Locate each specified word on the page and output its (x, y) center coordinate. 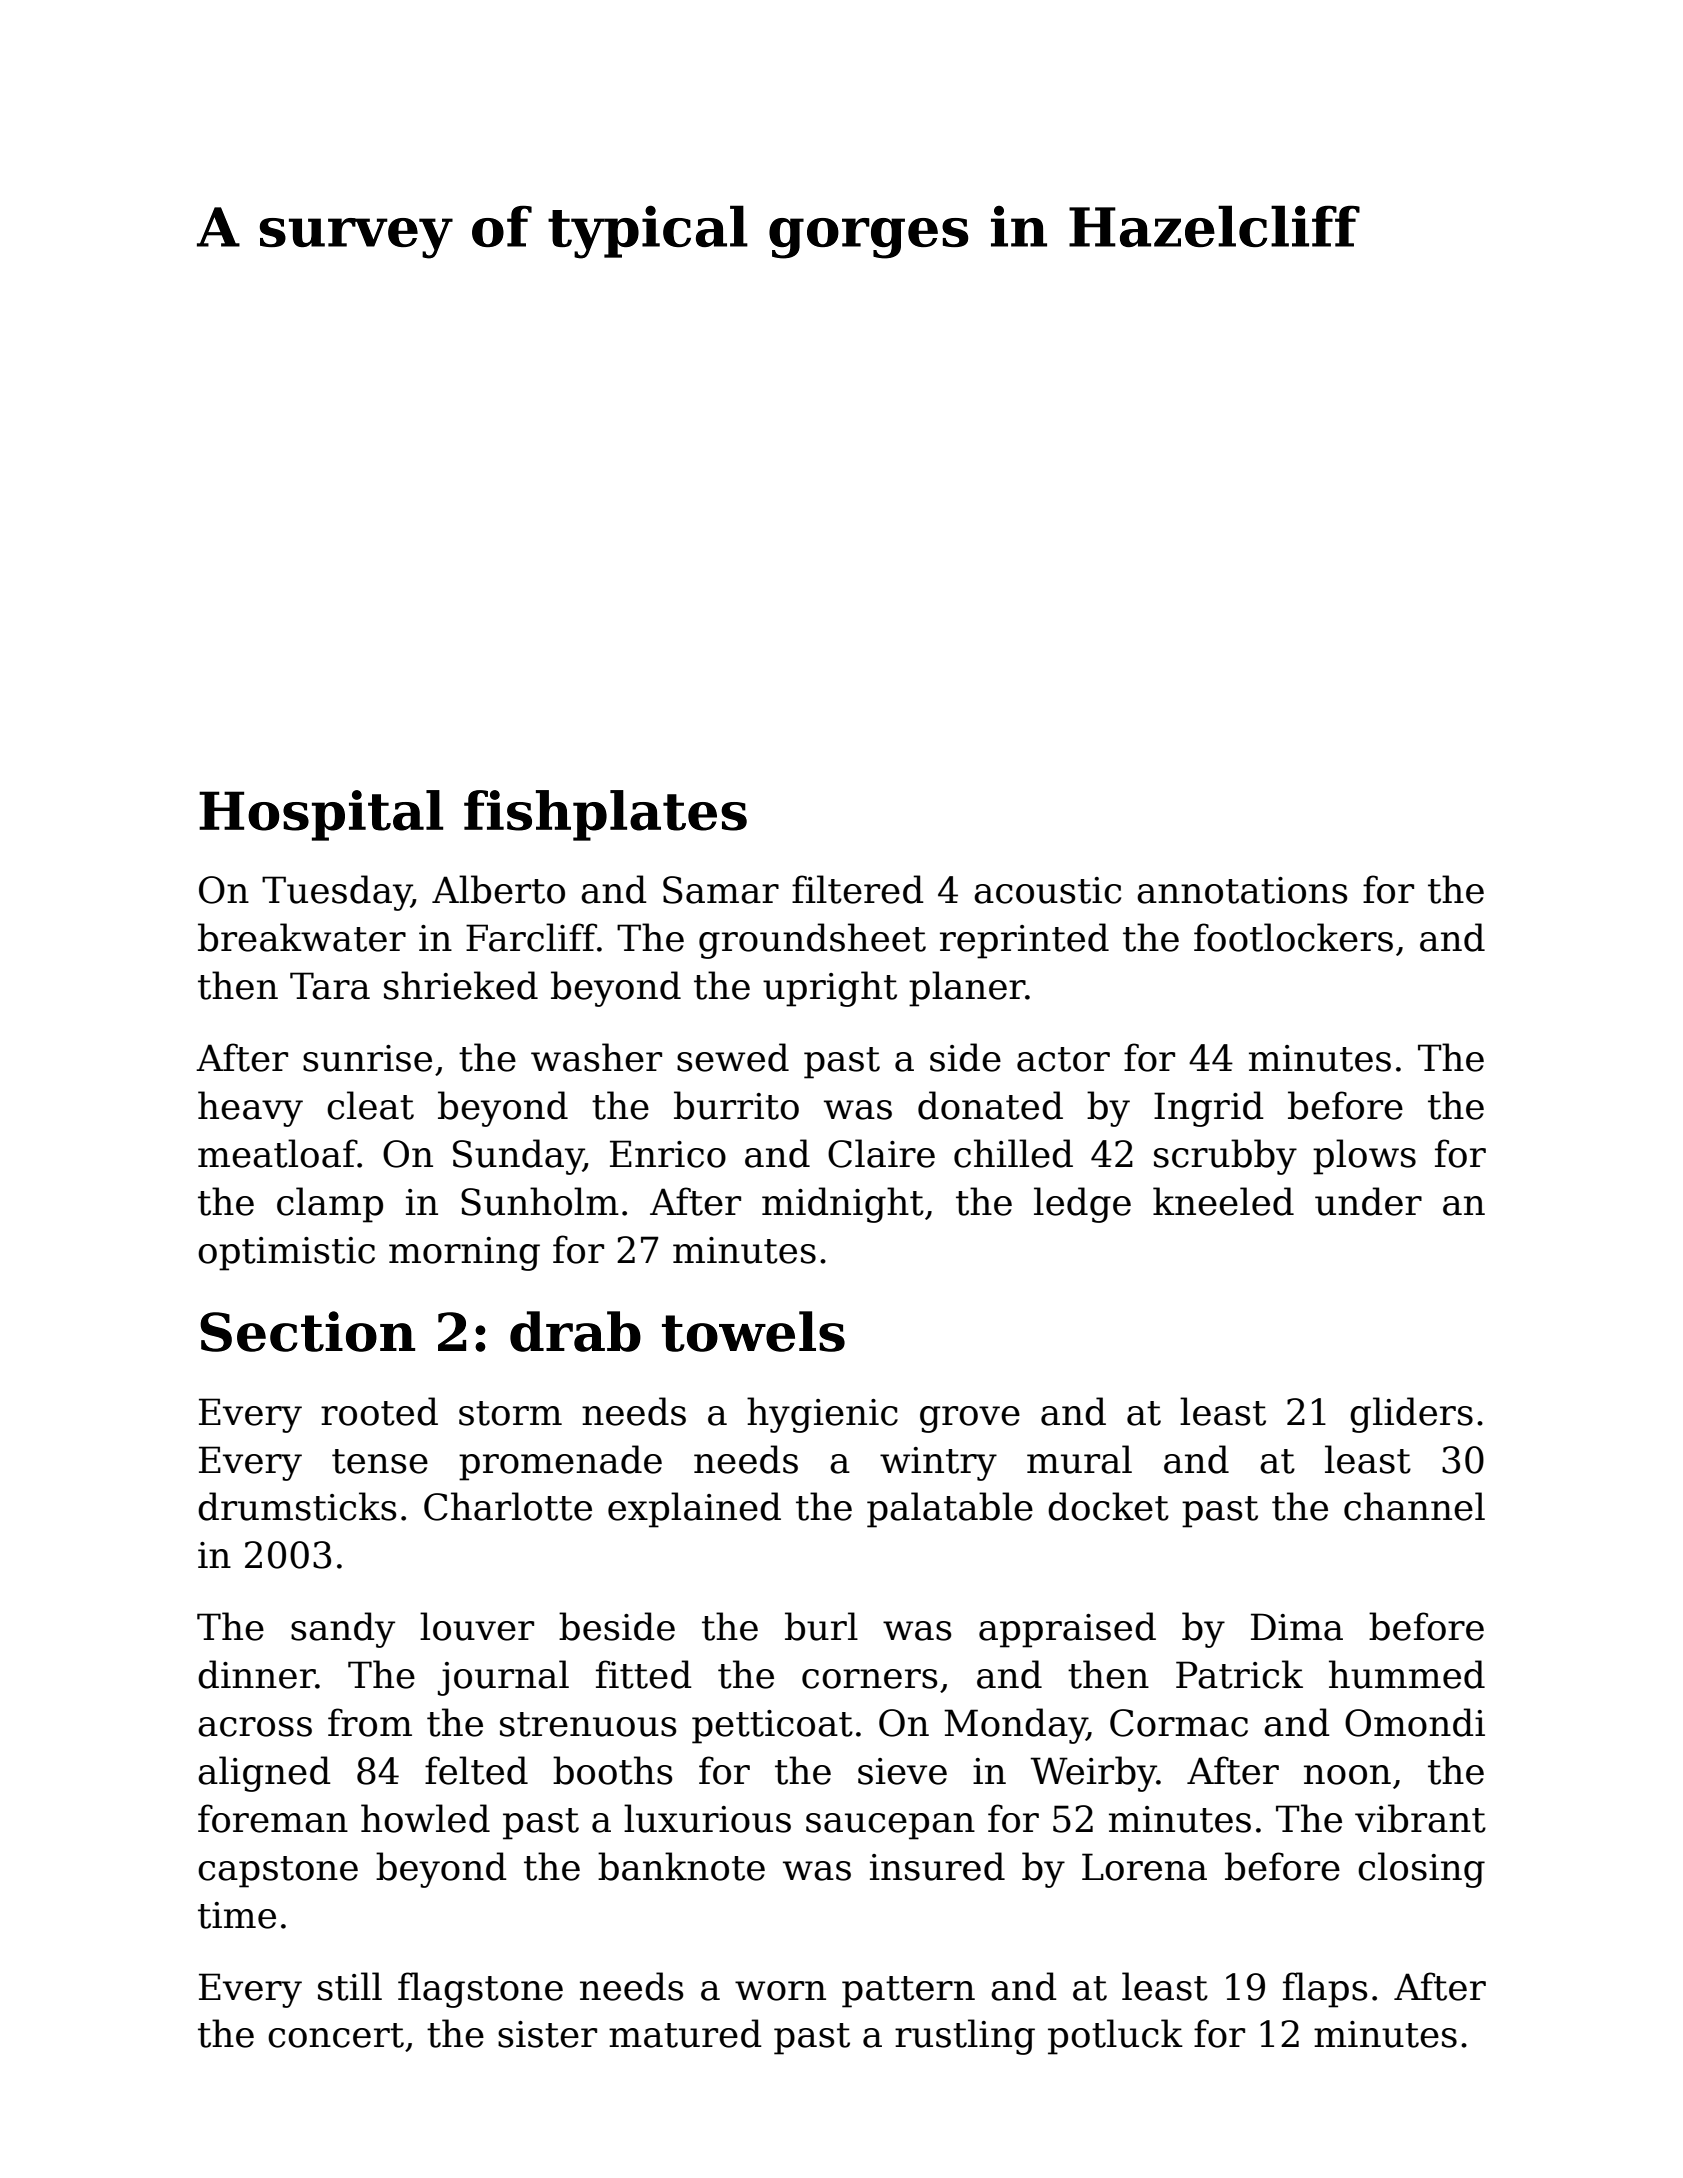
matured (685, 2033)
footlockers (1293, 937)
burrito (736, 1105)
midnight (843, 1205)
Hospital (321, 815)
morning (464, 1254)
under (1368, 1201)
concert (336, 2035)
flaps (1325, 1990)
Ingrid (1209, 1109)
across (255, 1727)
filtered (858, 889)
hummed (1407, 1674)
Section (307, 1331)
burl (821, 1626)
